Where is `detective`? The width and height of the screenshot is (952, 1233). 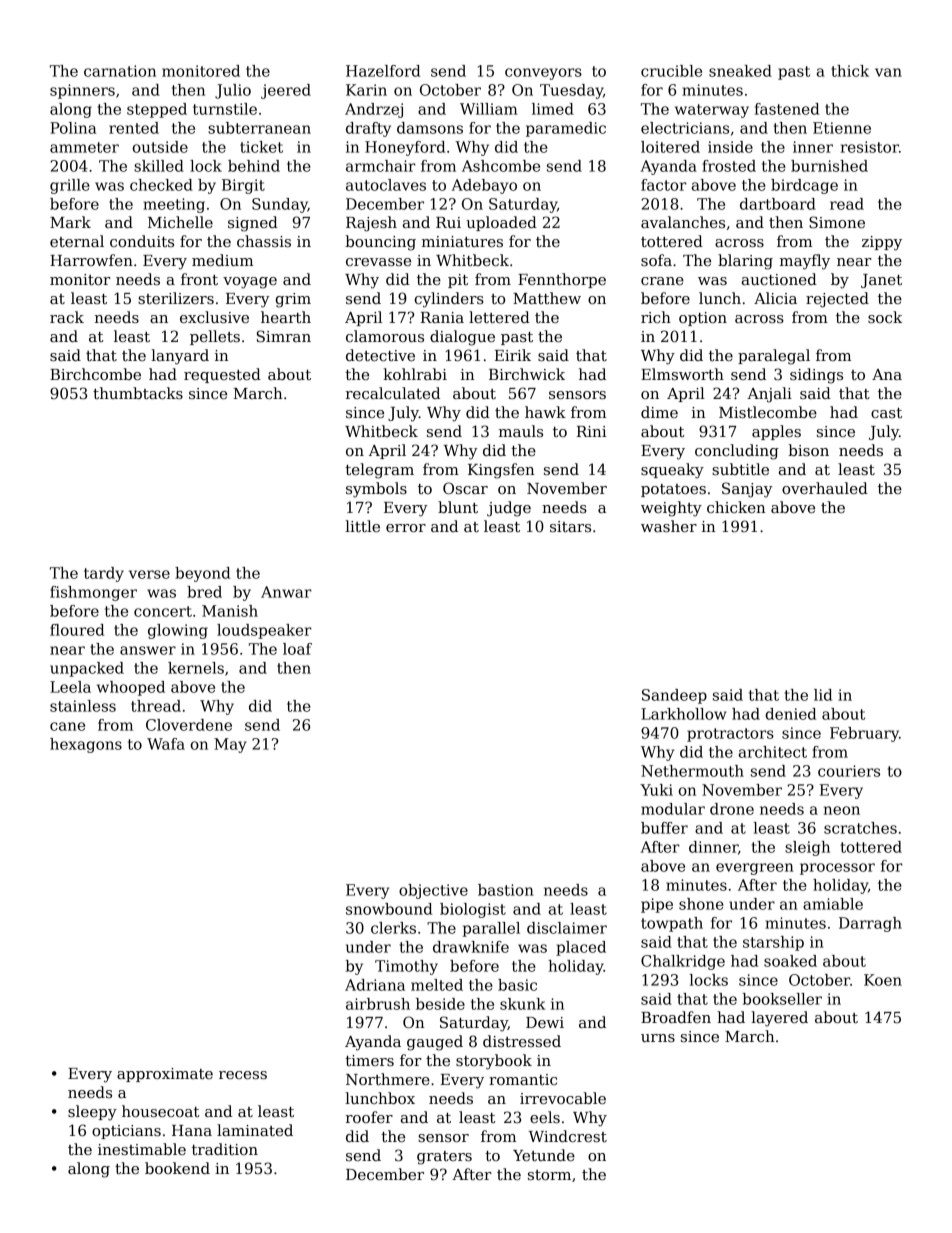
detective is located at coordinates (380, 355).
